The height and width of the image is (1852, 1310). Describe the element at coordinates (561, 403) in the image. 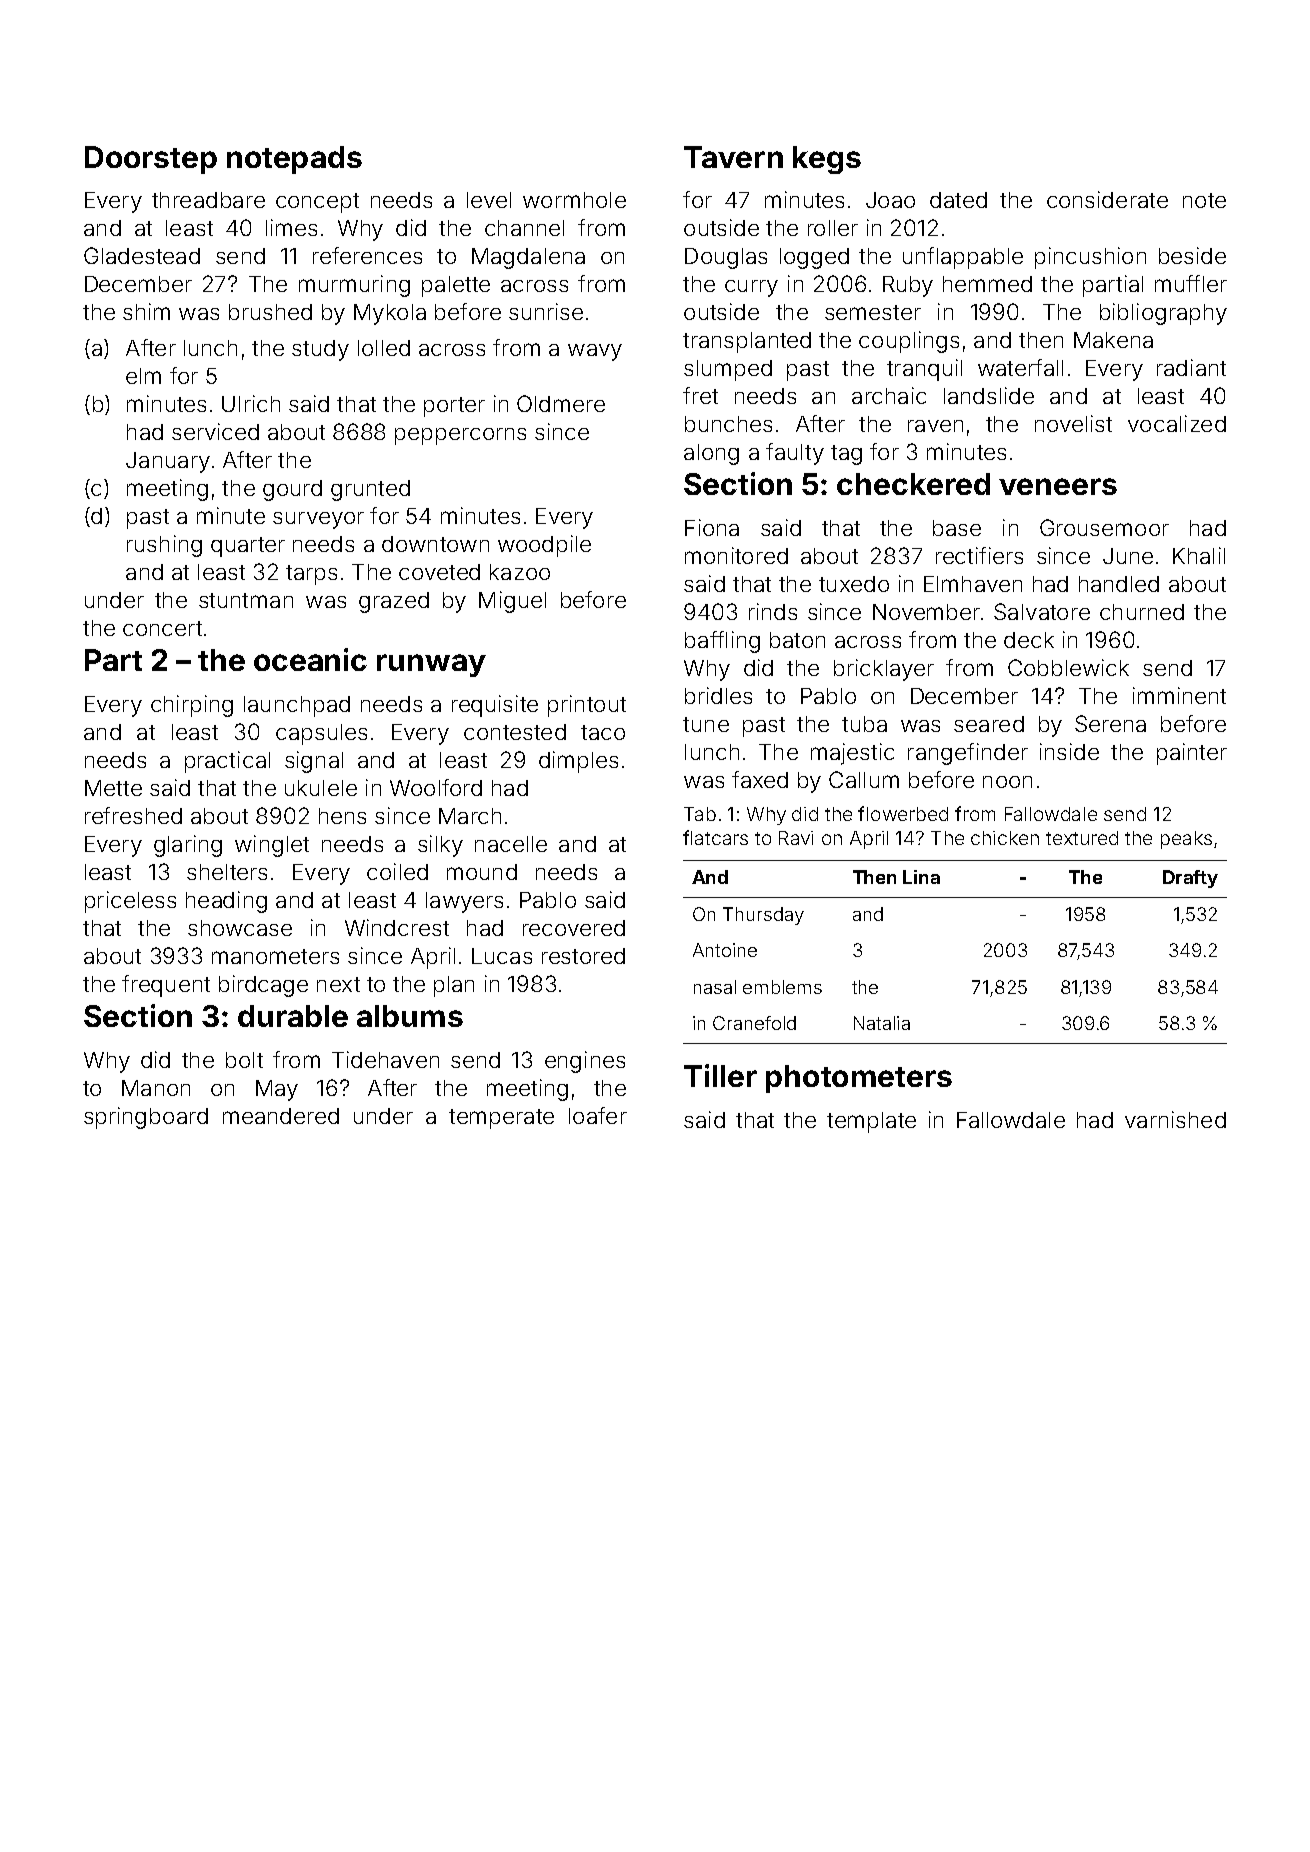

I see `Oldmere` at that location.
